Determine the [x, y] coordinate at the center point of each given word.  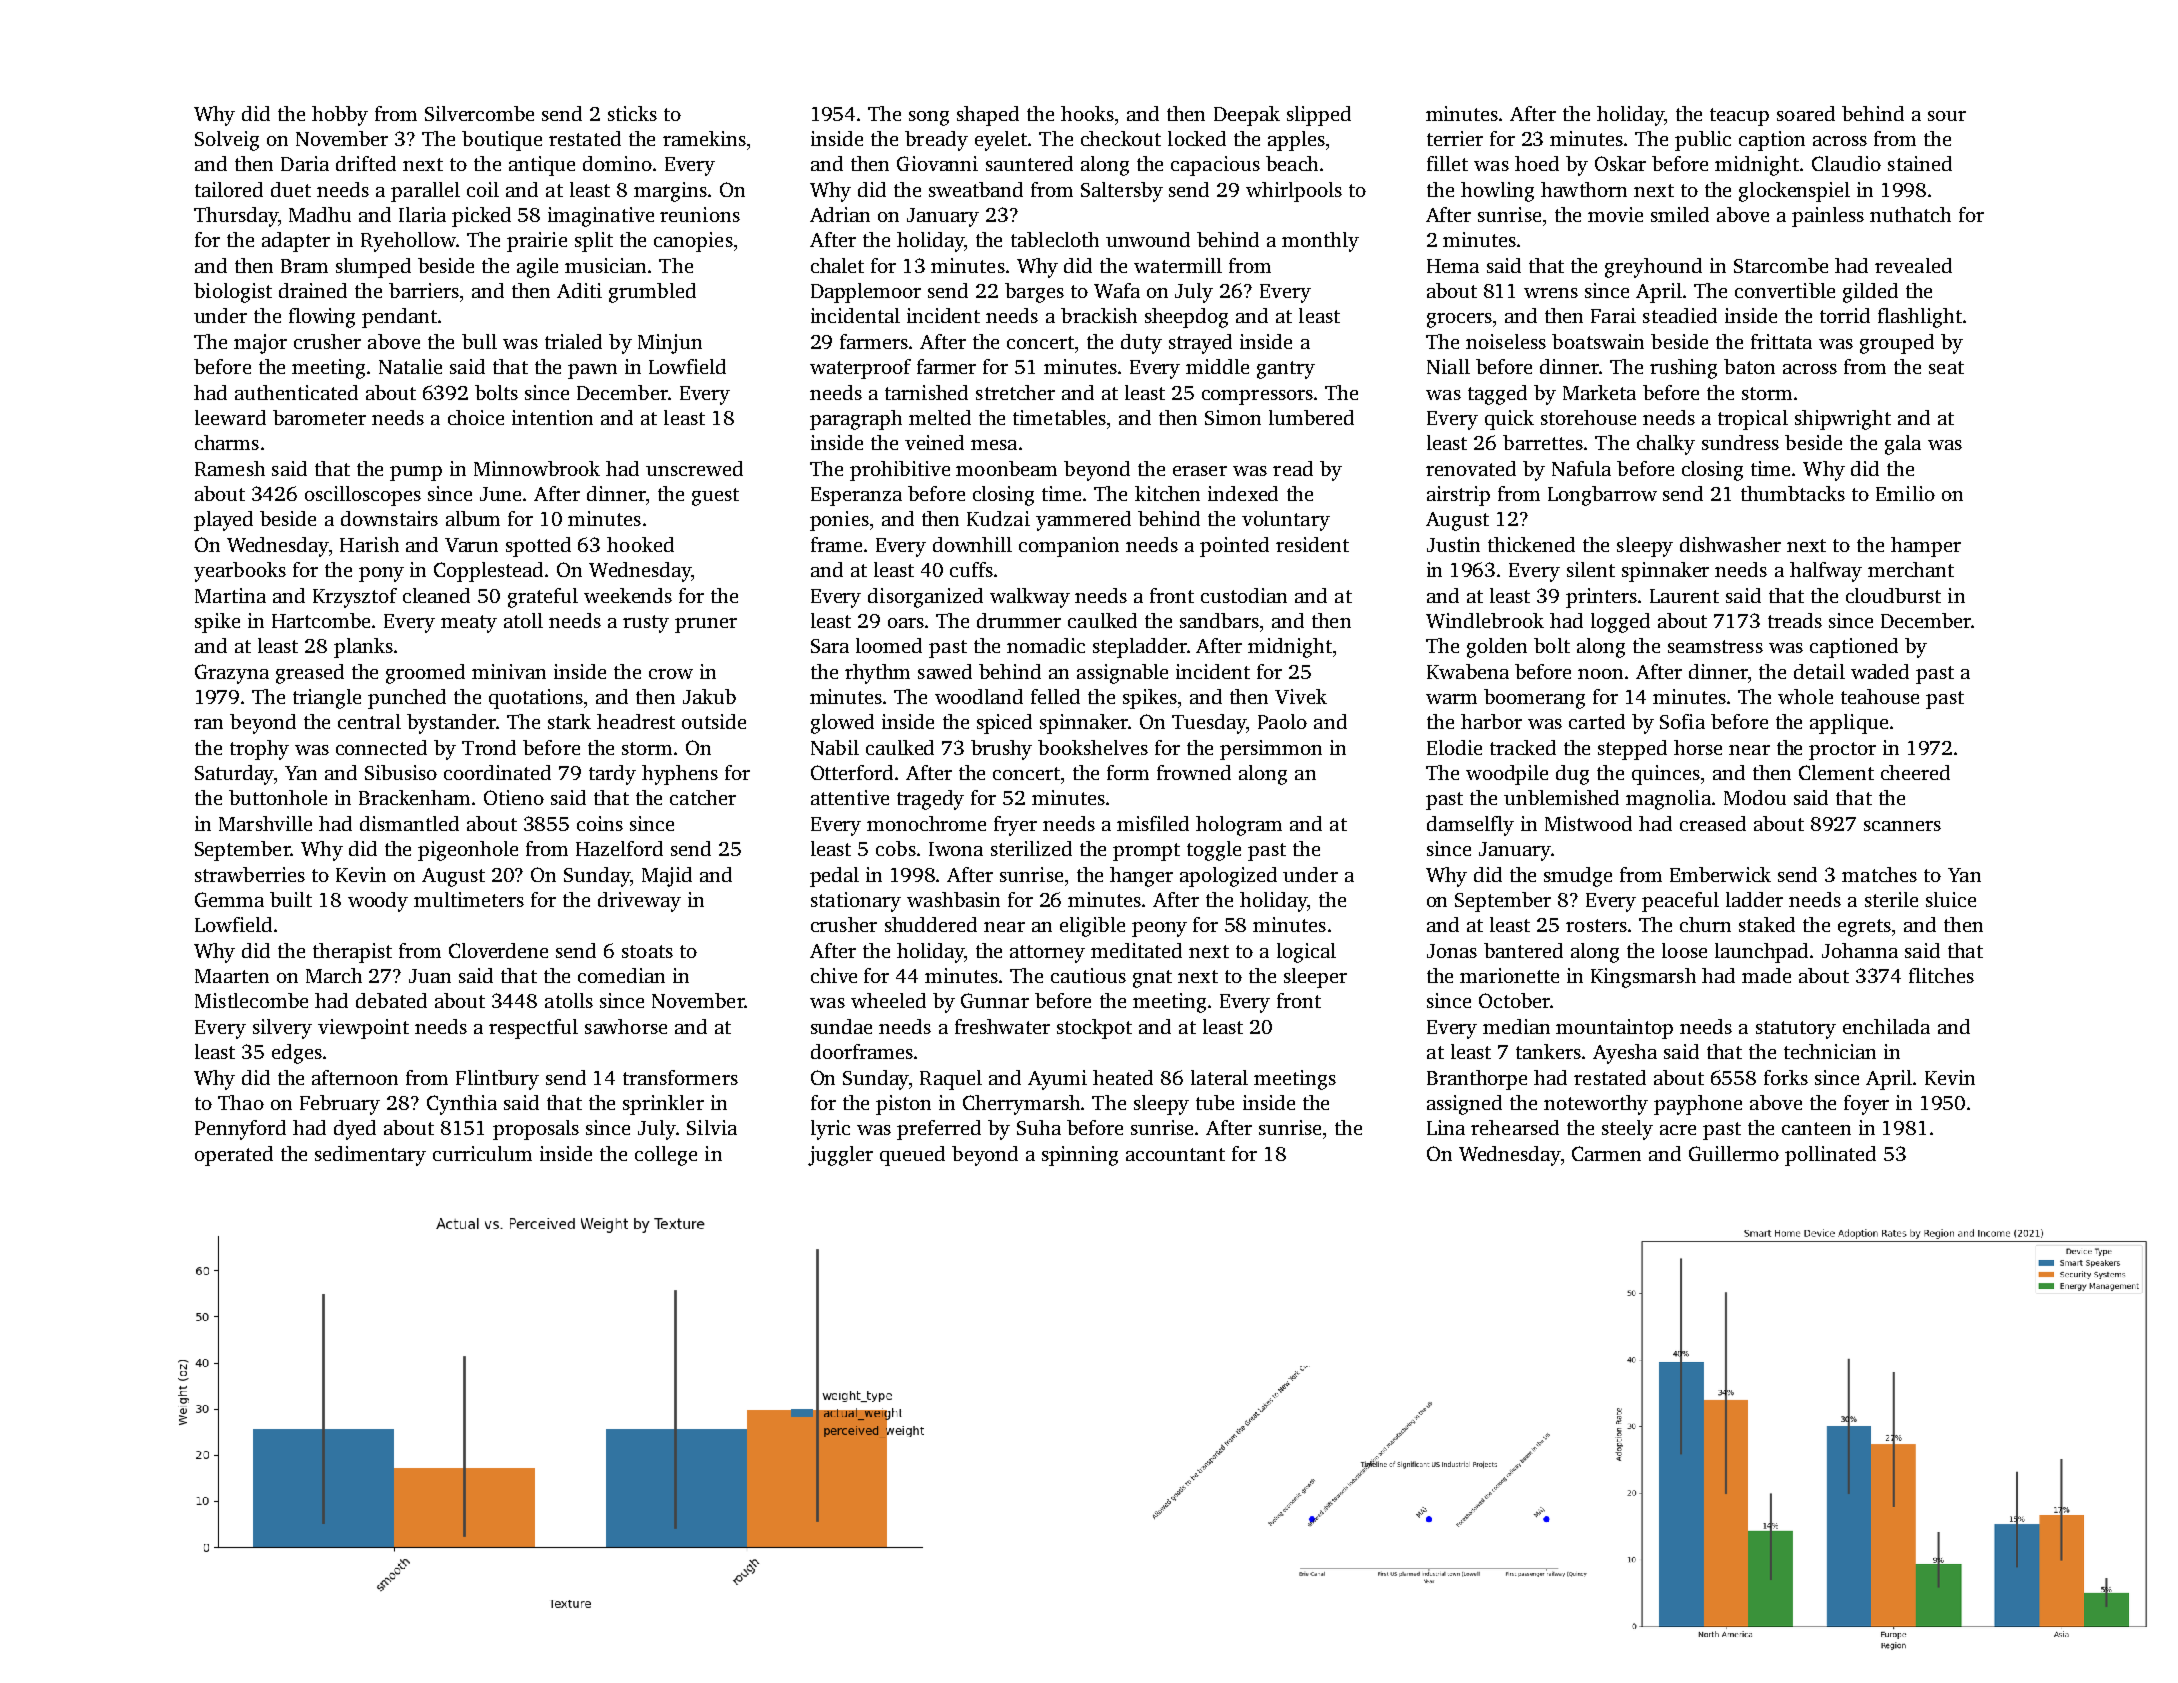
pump [416, 473]
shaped [988, 116]
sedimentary [370, 1156]
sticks [632, 113]
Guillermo [1734, 1153]
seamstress [1715, 646]
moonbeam [1006, 468]
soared [1806, 113]
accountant [1175, 1154]
